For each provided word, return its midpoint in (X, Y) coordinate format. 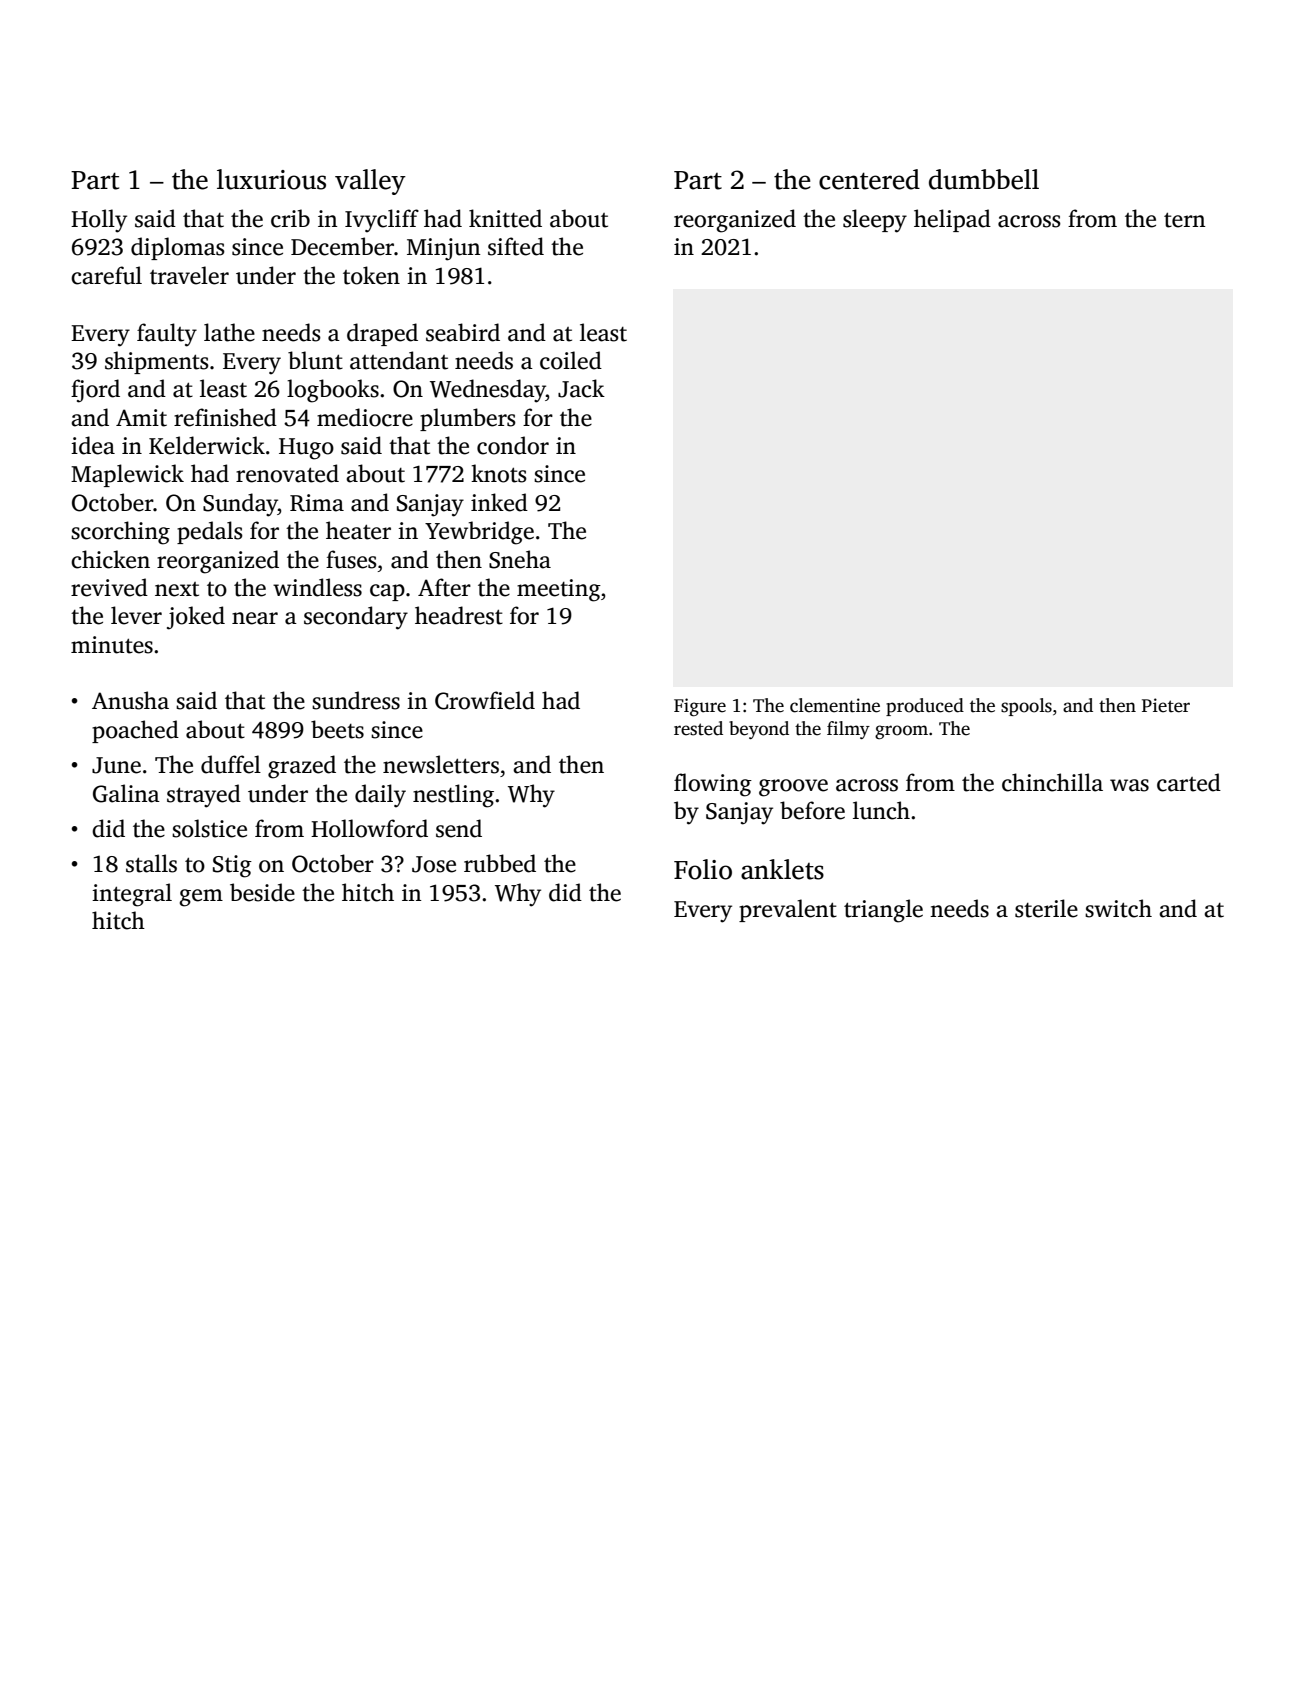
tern (1184, 220)
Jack (581, 388)
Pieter (1166, 705)
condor (513, 445)
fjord (95, 391)
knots (499, 473)
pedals (210, 532)
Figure (700, 707)
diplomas (178, 248)
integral (132, 895)
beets (337, 729)
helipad (952, 220)
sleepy (875, 221)
